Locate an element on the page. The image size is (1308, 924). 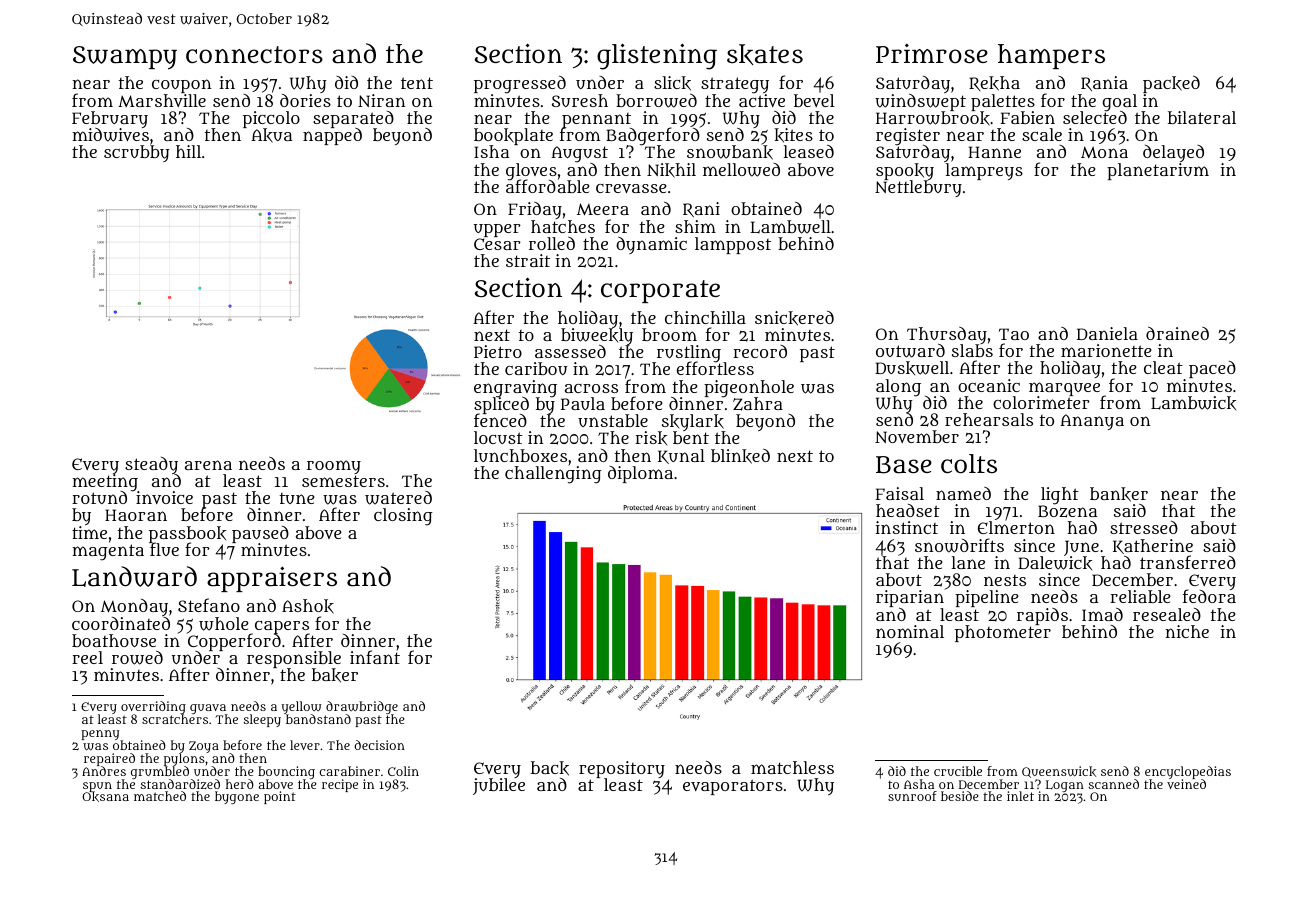
matchless is located at coordinates (792, 767).
